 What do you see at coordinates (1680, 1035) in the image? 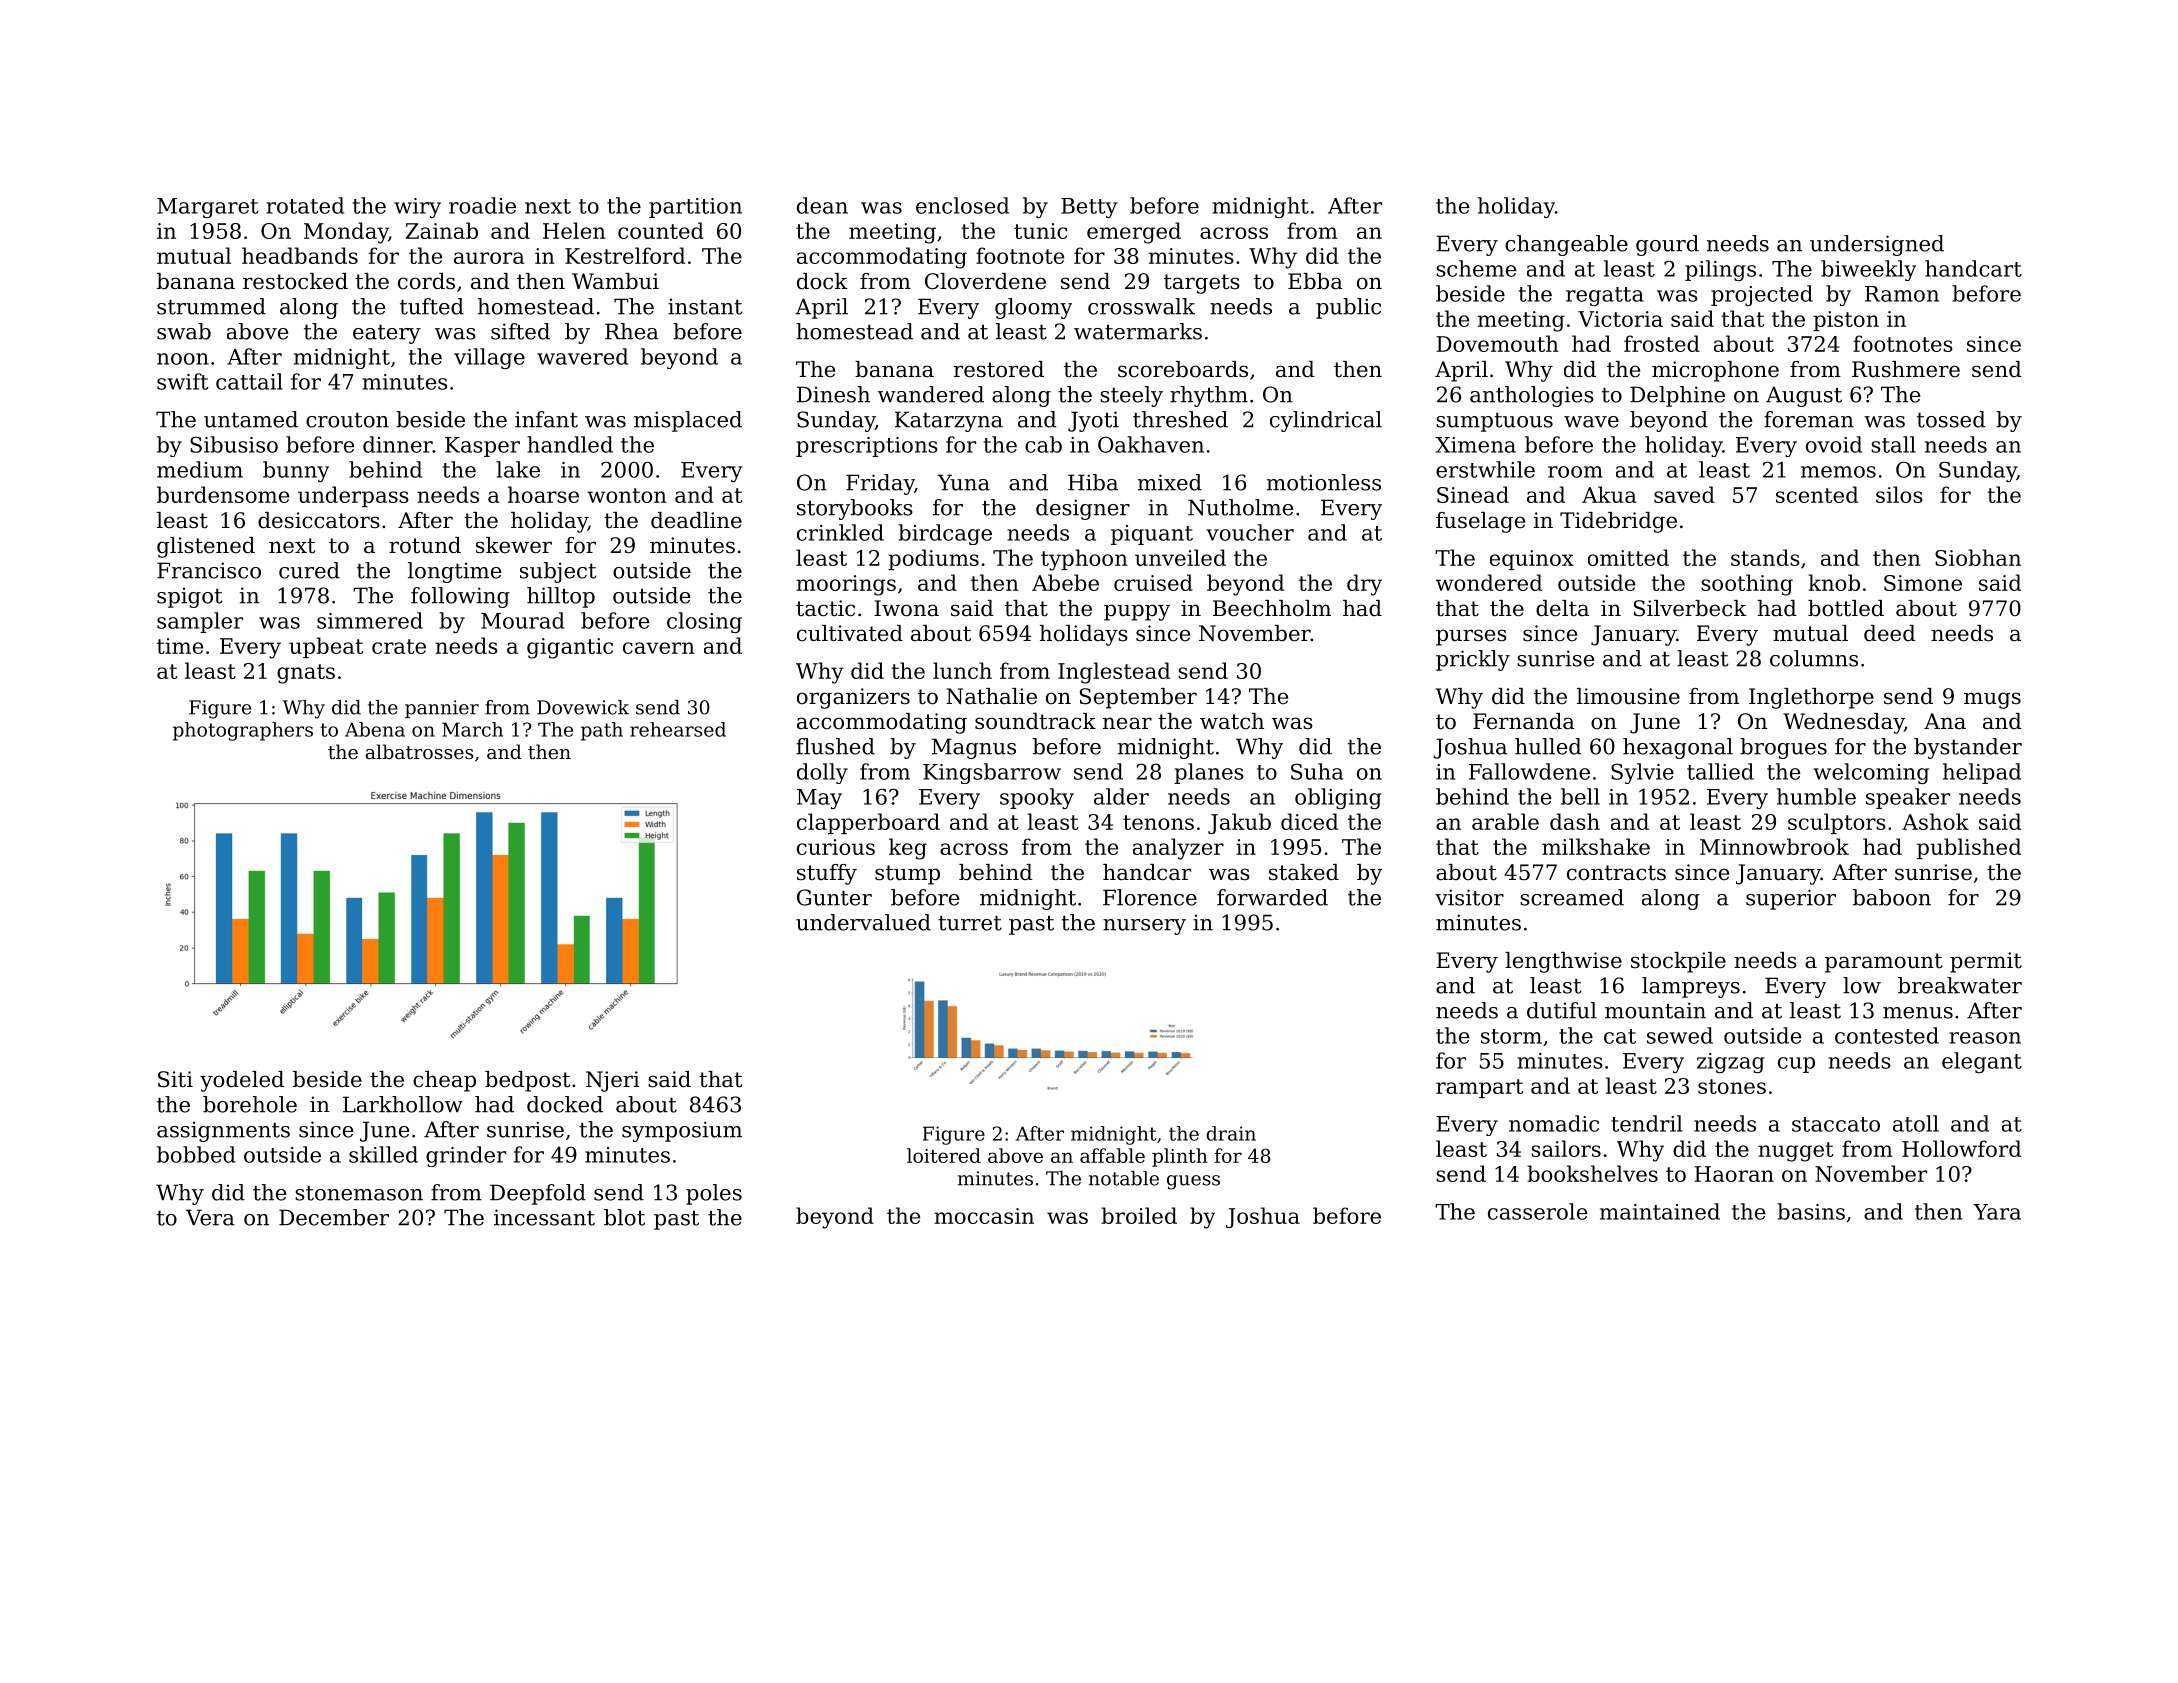
I see `sewed` at bounding box center [1680, 1035].
